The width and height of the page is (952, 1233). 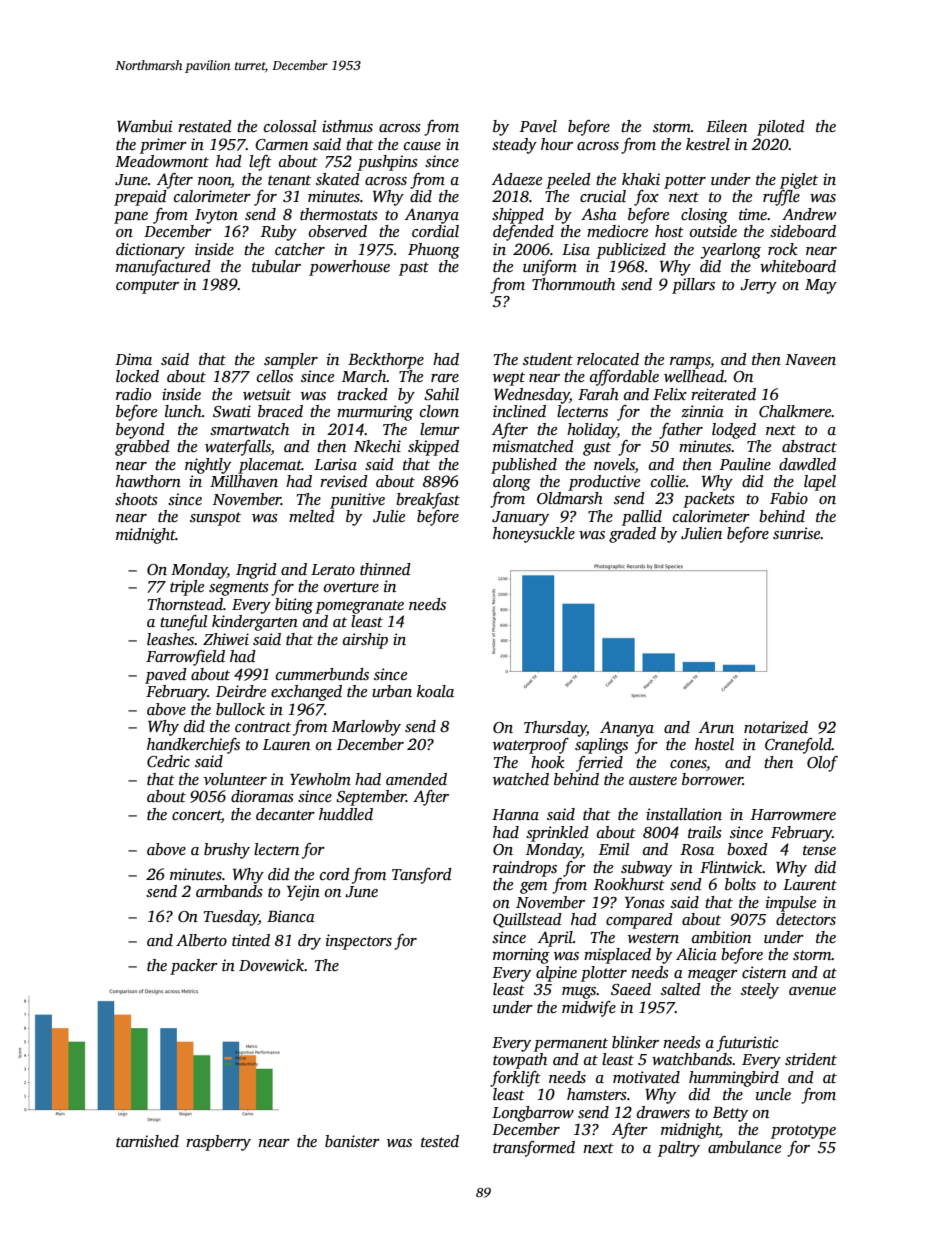 What do you see at coordinates (205, 126) in the page?
I see `restated` at bounding box center [205, 126].
